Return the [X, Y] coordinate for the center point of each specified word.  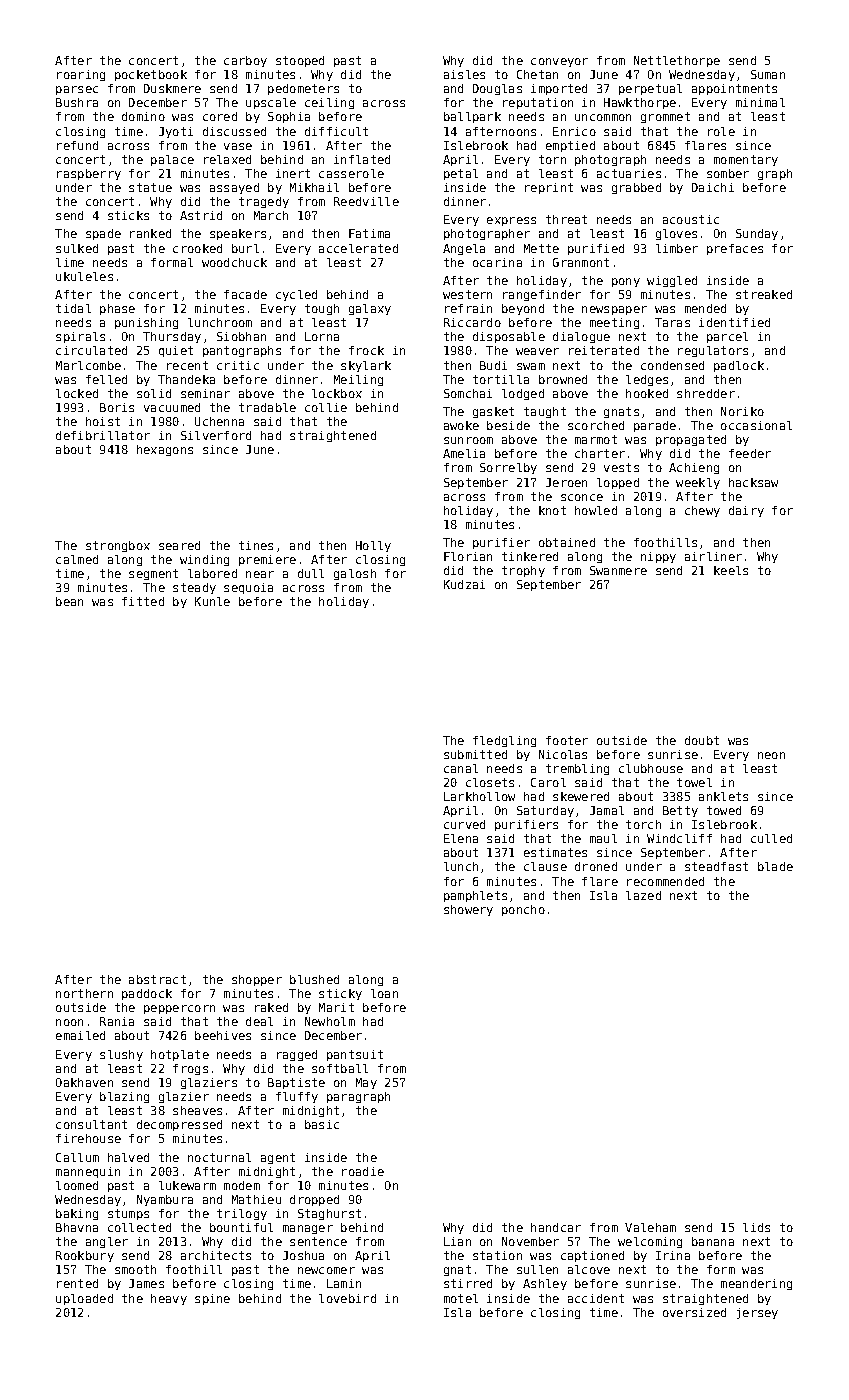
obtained [567, 542]
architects [216, 1255]
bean [69, 601]
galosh [355, 574]
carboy [245, 61]
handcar [556, 1227]
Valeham [650, 1227]
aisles [464, 74]
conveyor [559, 62]
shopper [257, 980]
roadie [363, 1171]
